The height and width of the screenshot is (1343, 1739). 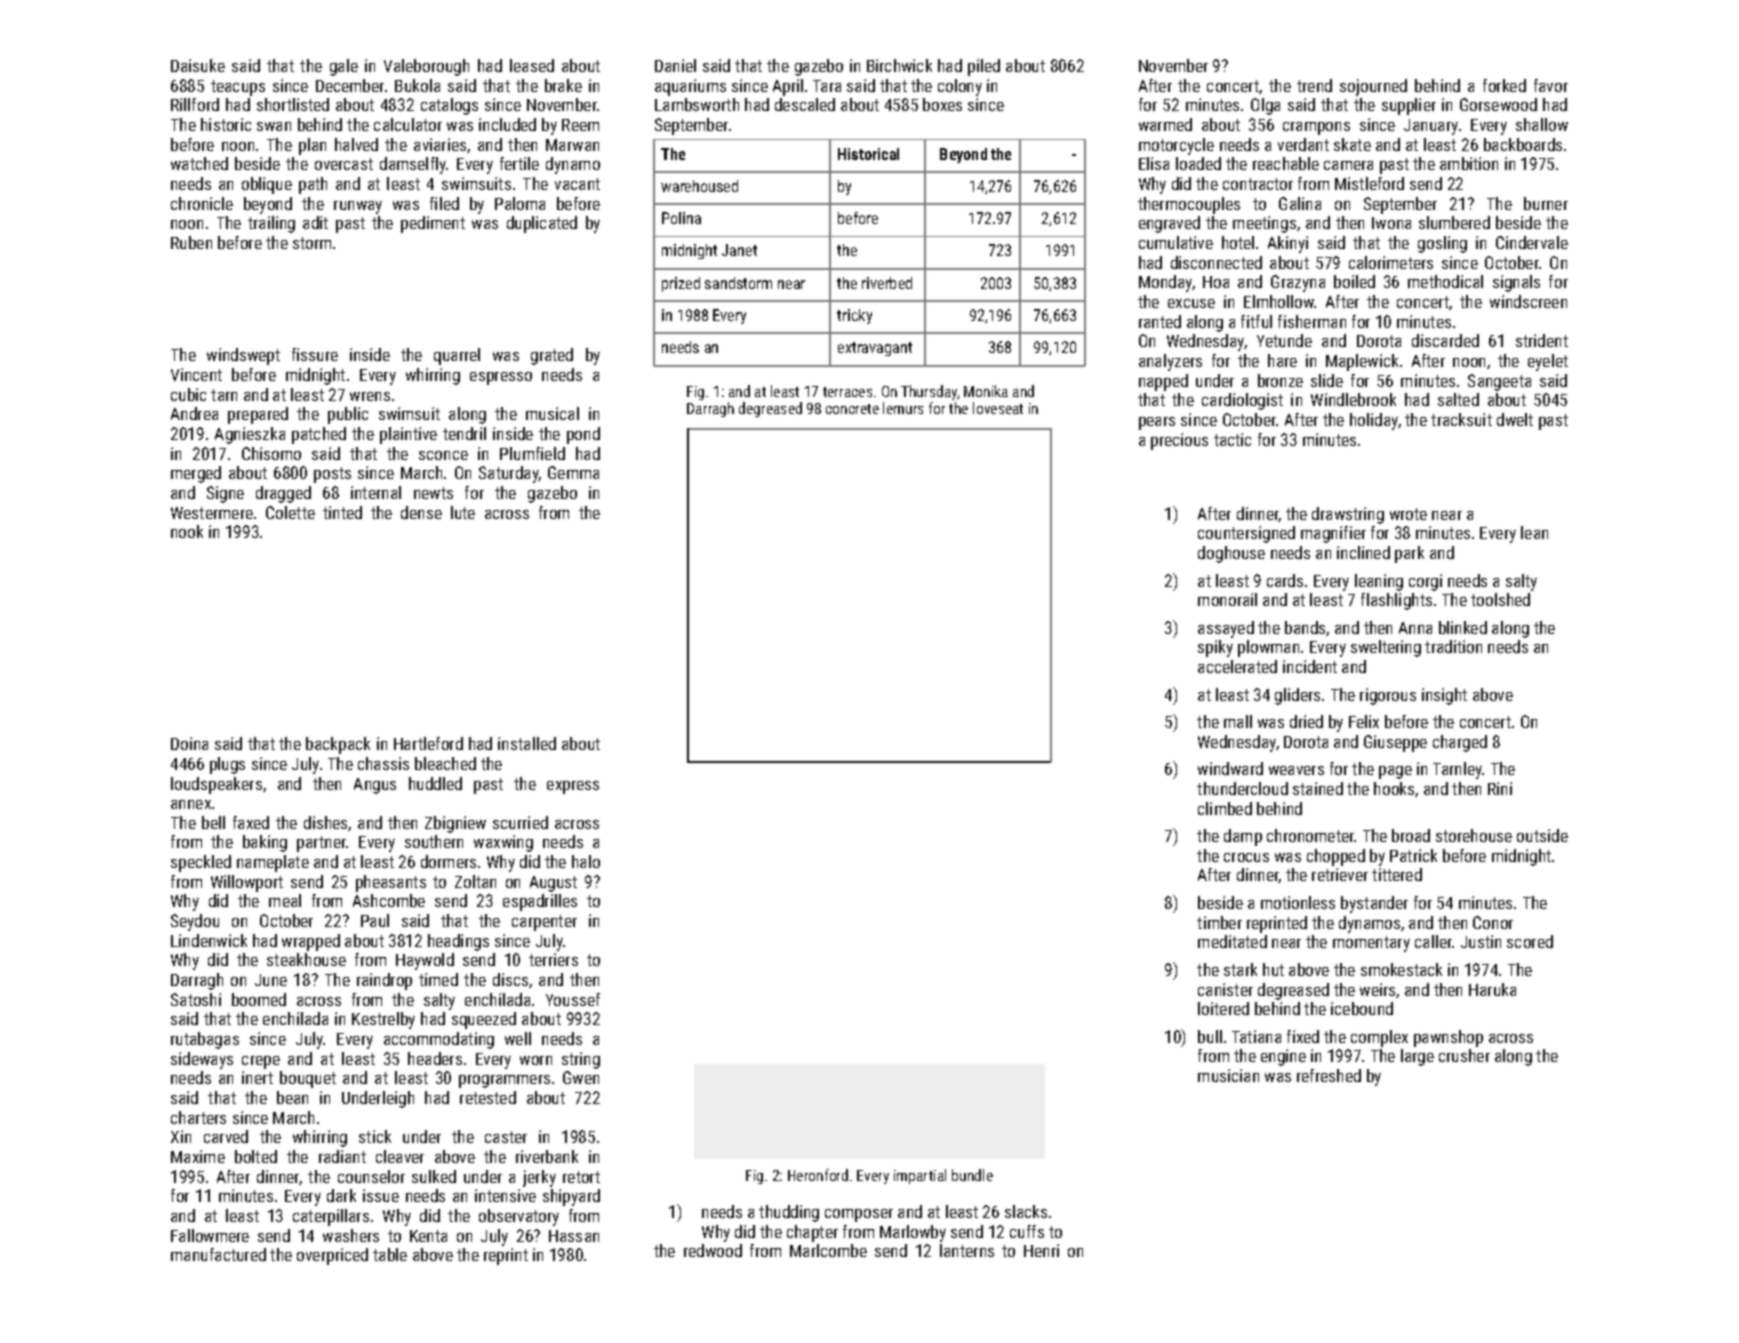 I want to click on Mistleford, so click(x=1369, y=183).
